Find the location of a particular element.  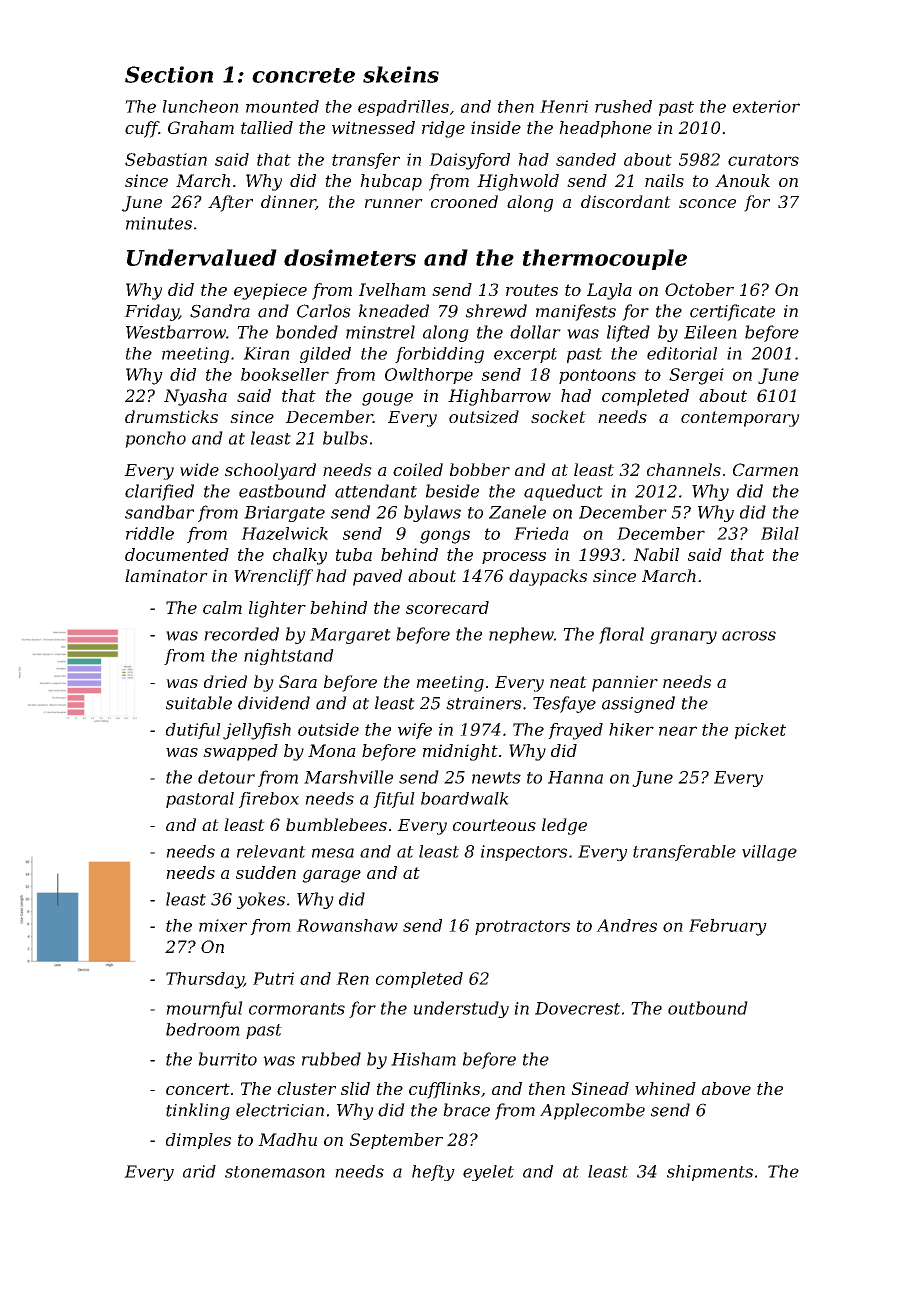

shrewd is located at coordinates (496, 311).
